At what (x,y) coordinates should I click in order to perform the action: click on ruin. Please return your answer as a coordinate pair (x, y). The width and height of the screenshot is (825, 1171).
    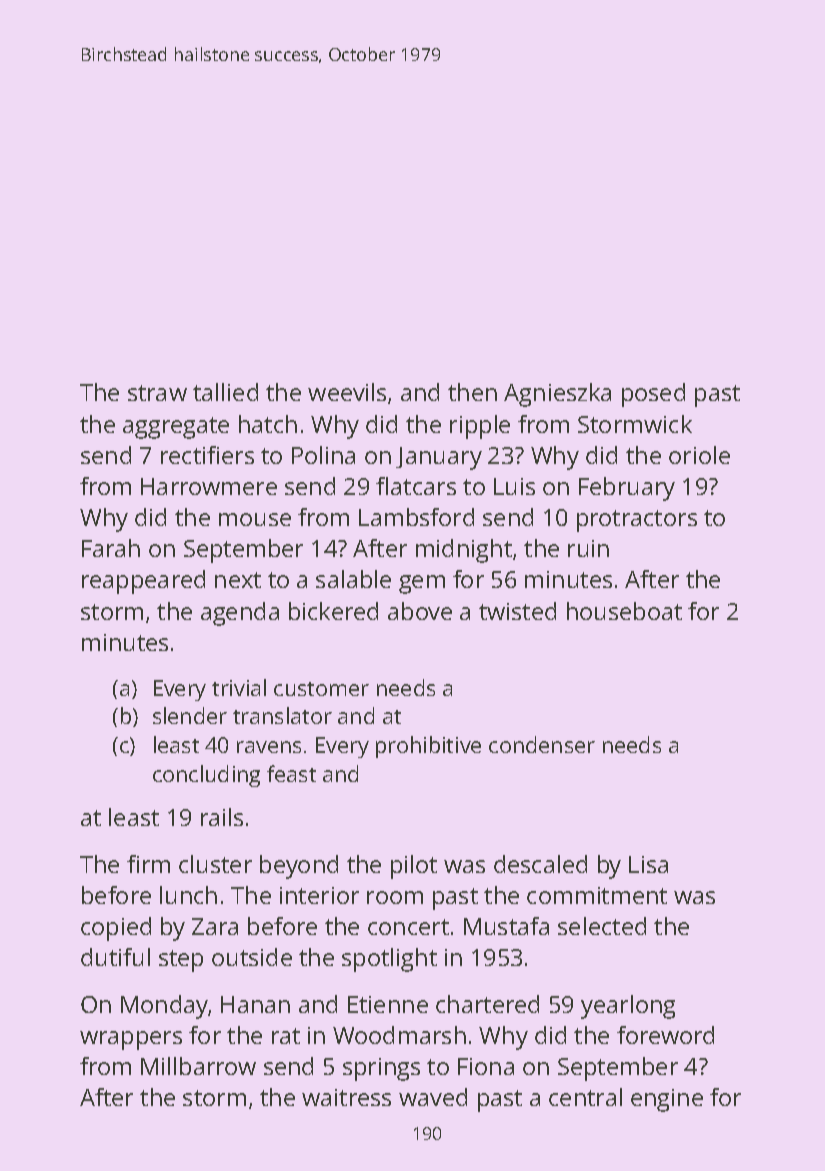
    Looking at the image, I should click on (588, 548).
